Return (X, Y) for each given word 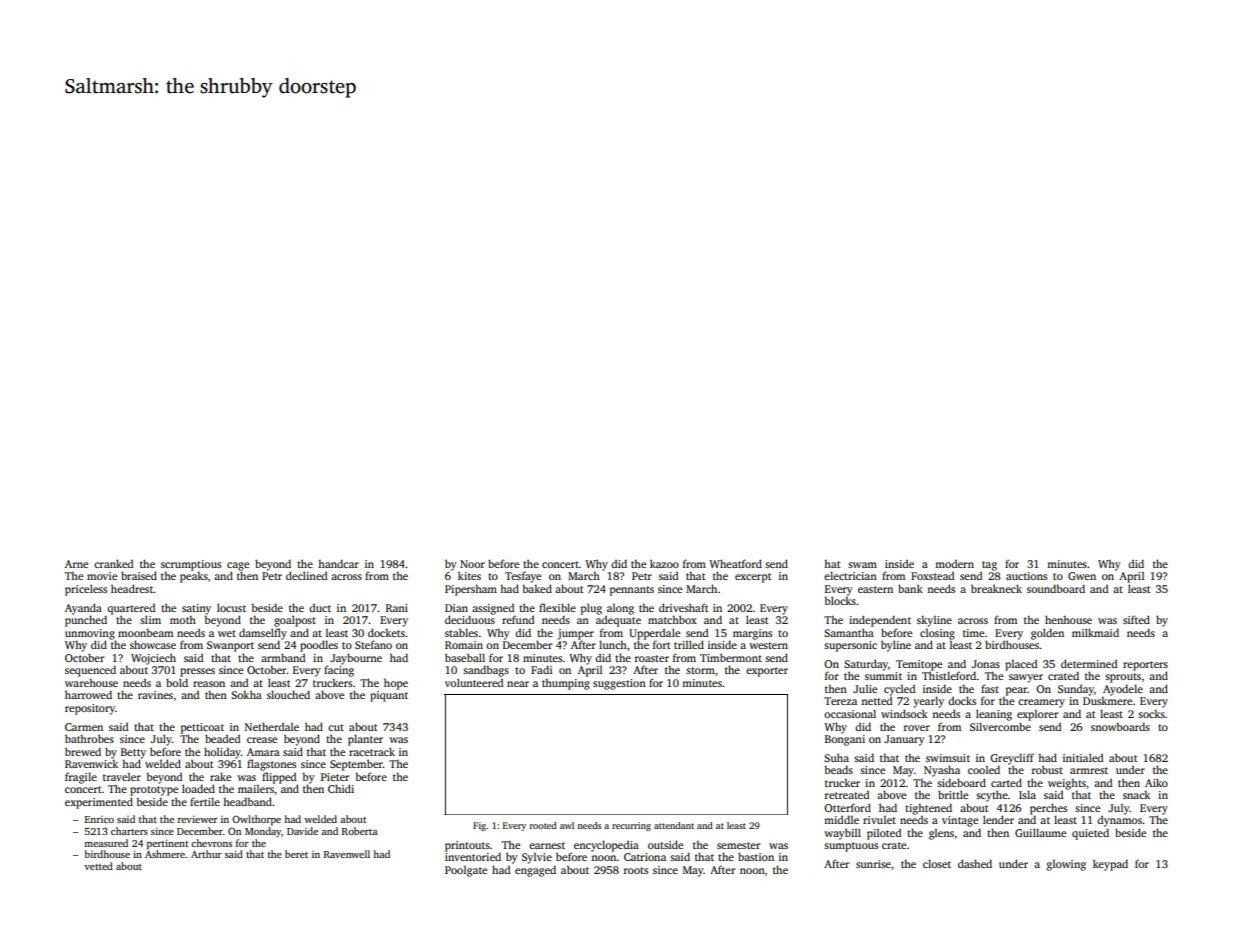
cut (336, 727)
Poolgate (466, 871)
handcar (338, 563)
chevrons (211, 843)
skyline (934, 621)
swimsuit (948, 758)
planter (365, 740)
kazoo (664, 563)
